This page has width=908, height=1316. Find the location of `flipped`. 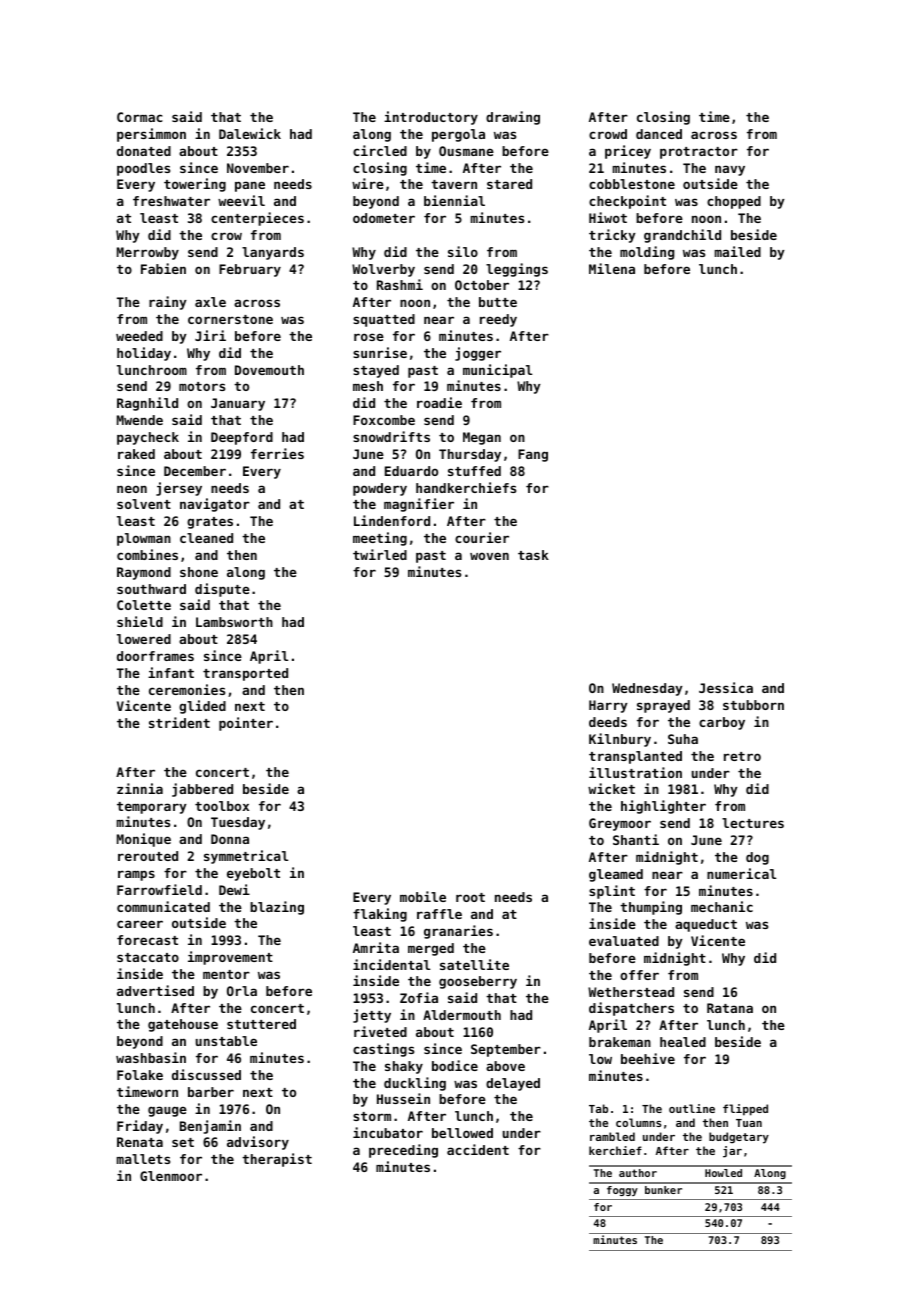

flipped is located at coordinates (745, 1110).
